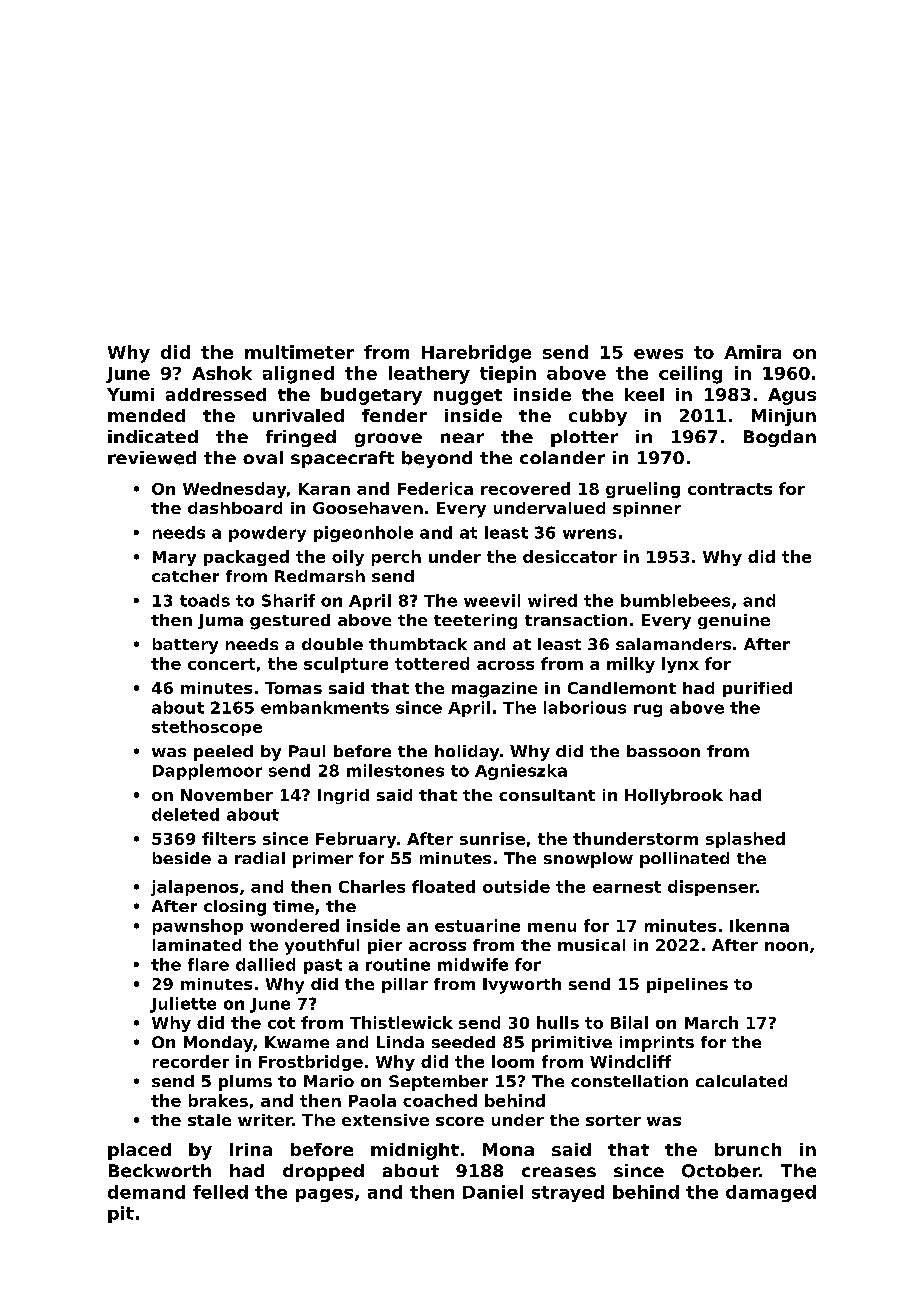 Image resolution: width=924 pixels, height=1314 pixels. Describe the element at coordinates (121, 1214) in the document. I see `pit` at that location.
